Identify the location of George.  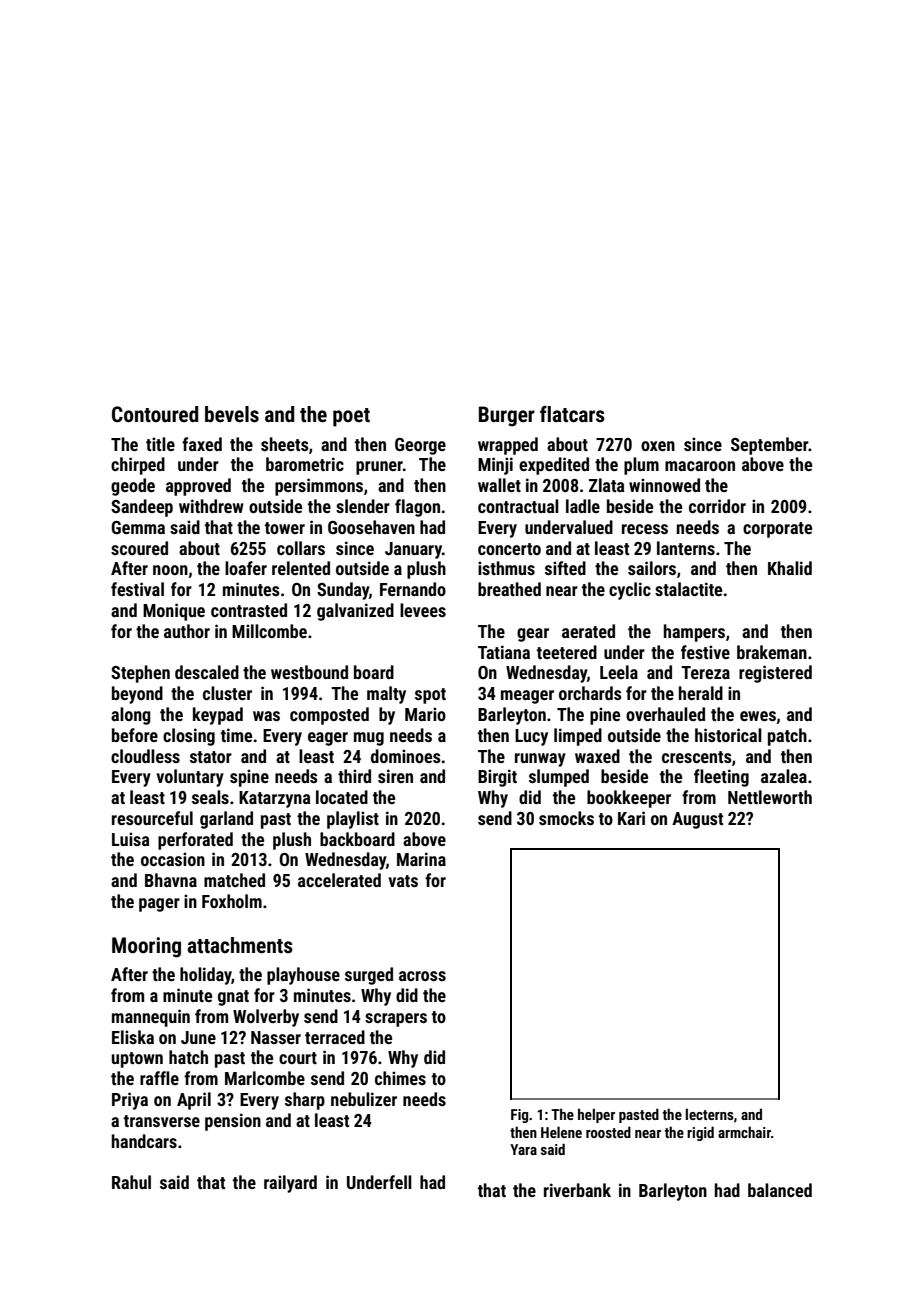
(420, 446).
